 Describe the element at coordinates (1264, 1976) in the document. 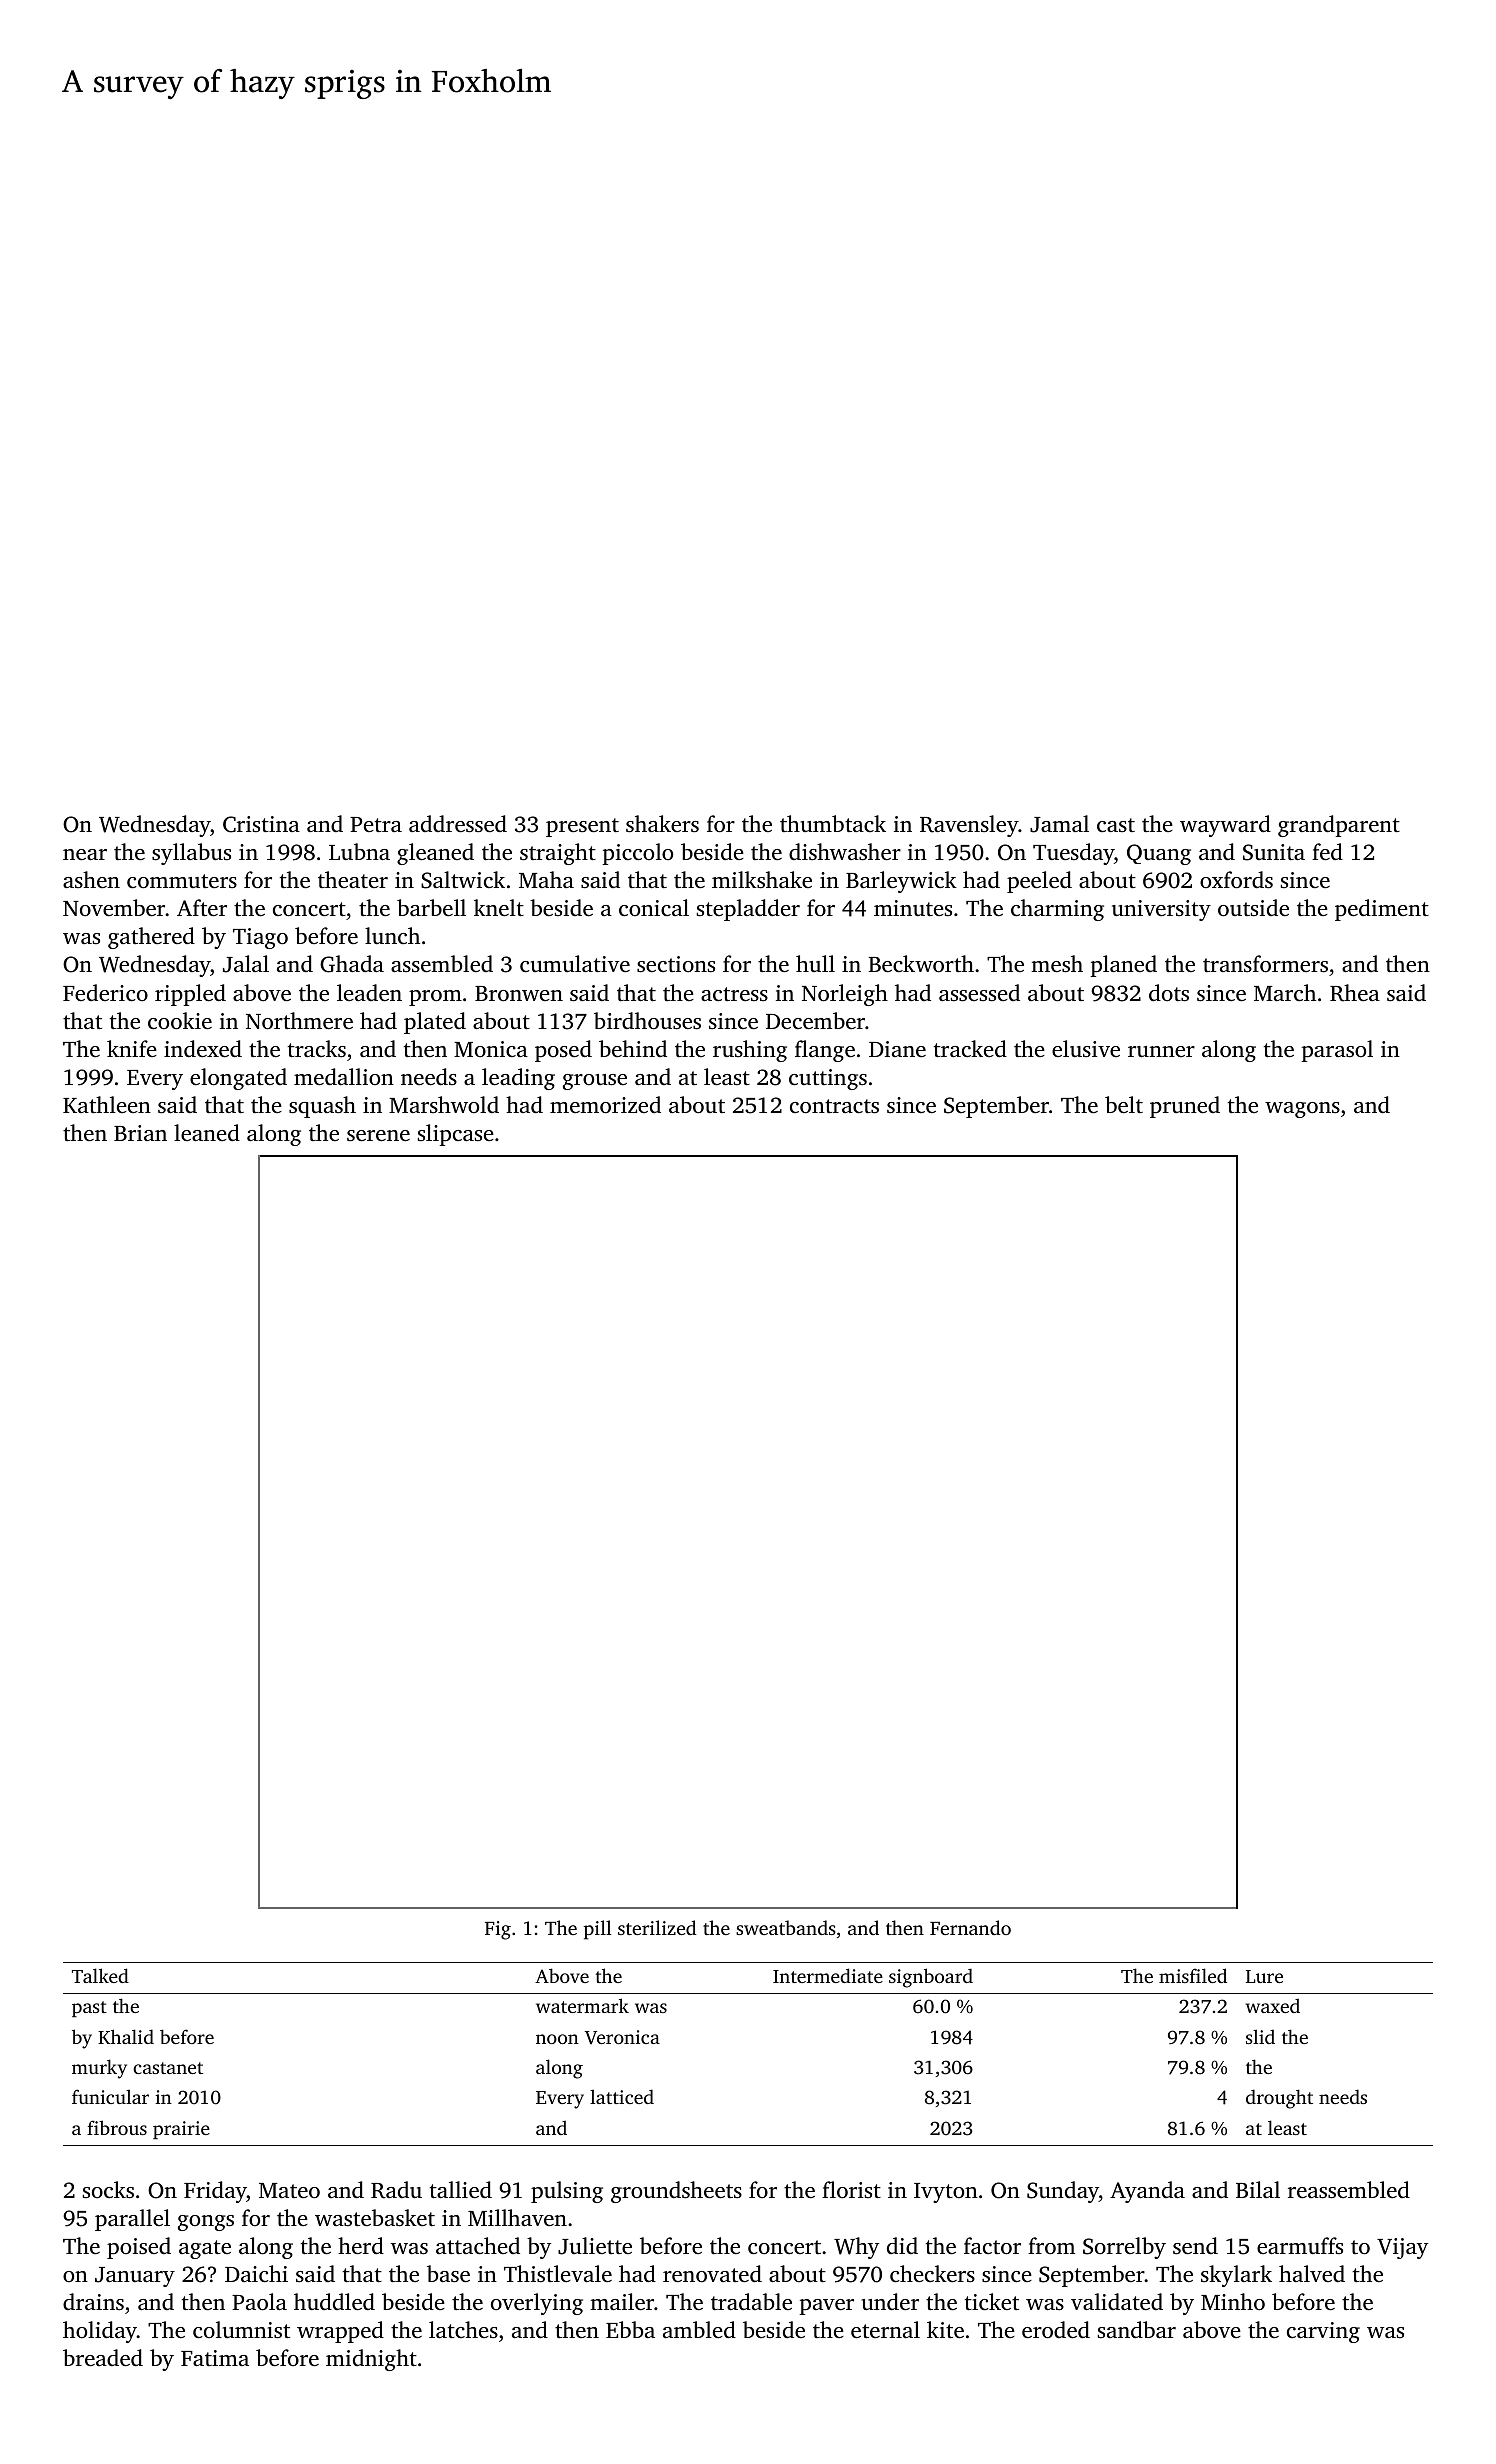

I see `Lure` at that location.
